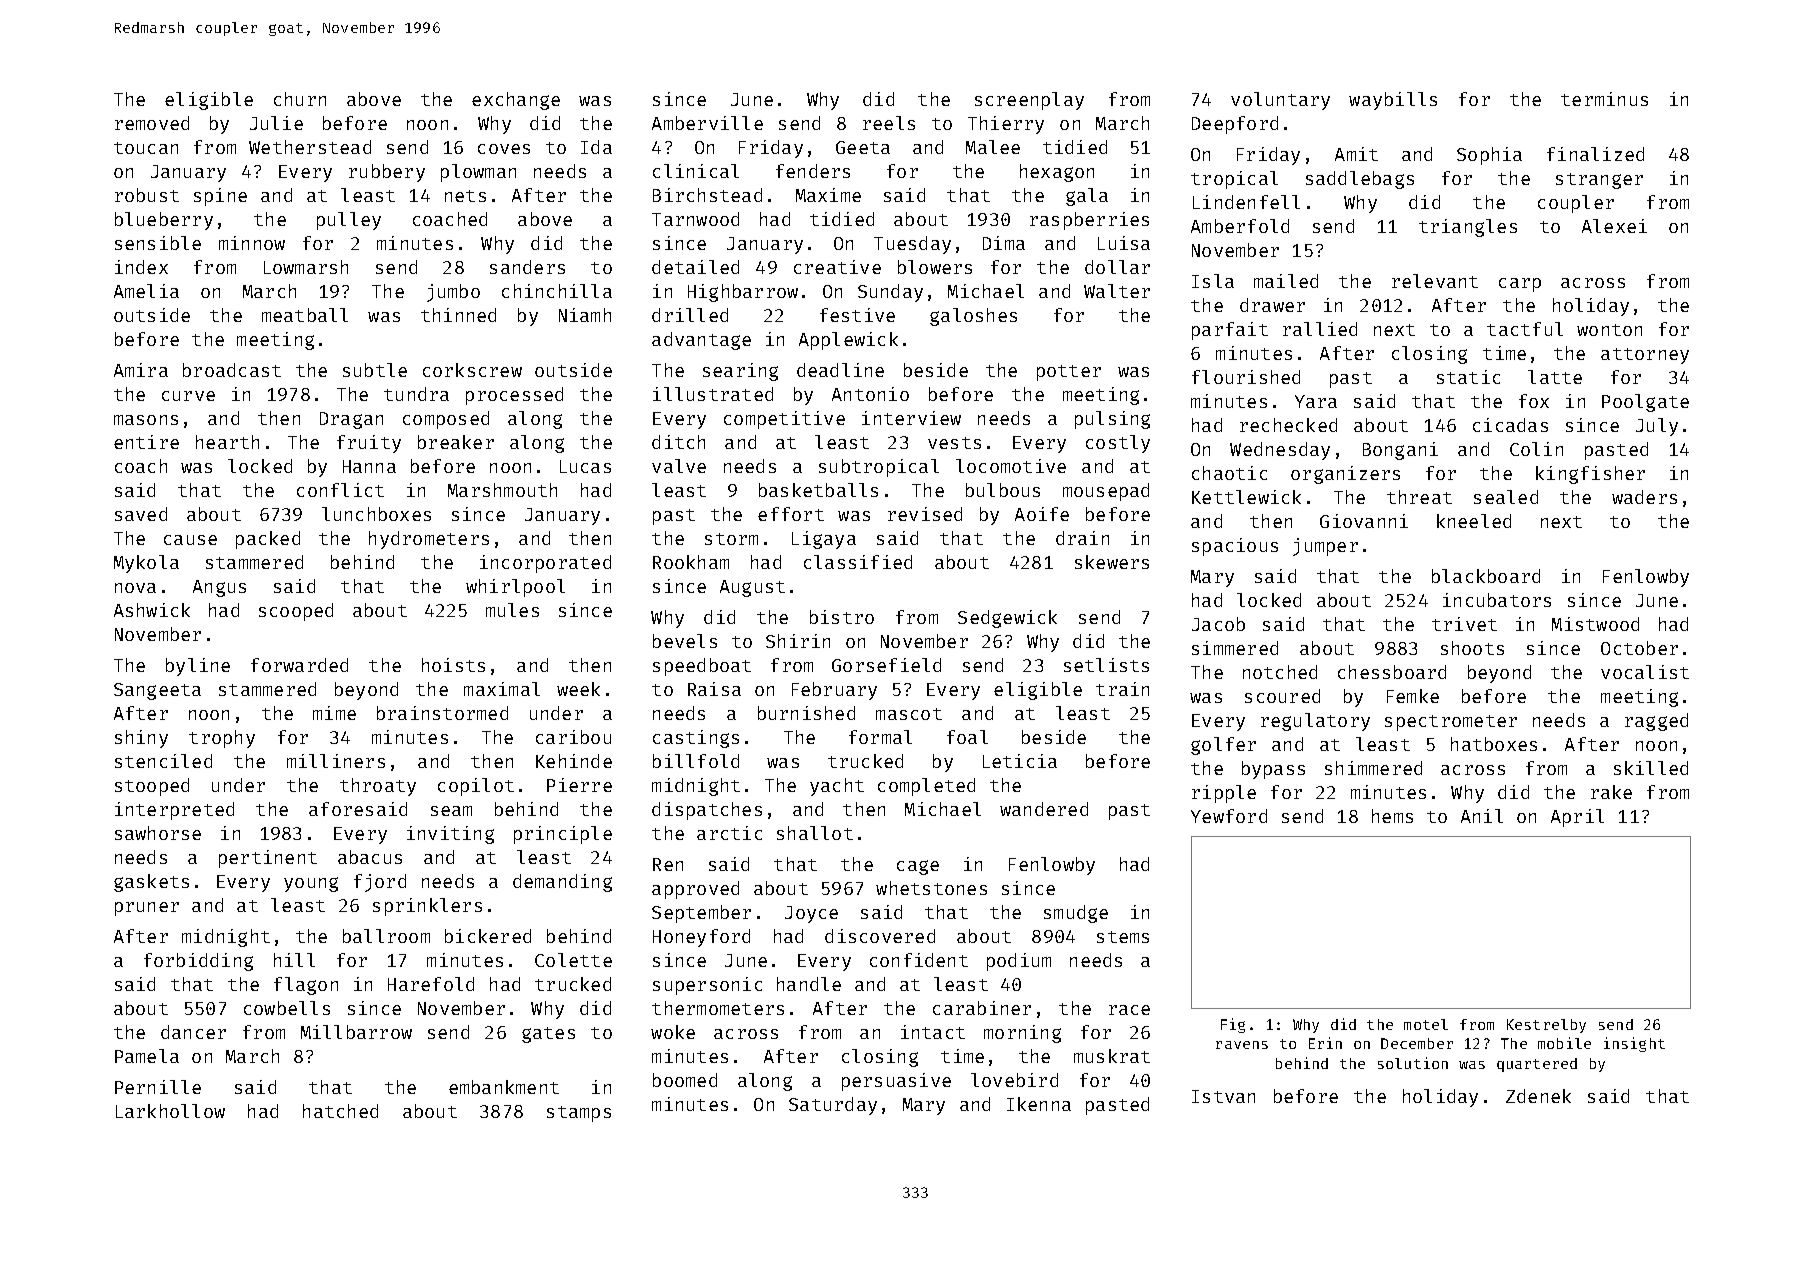  What do you see at coordinates (1486, 576) in the screenshot?
I see `blackboard` at bounding box center [1486, 576].
